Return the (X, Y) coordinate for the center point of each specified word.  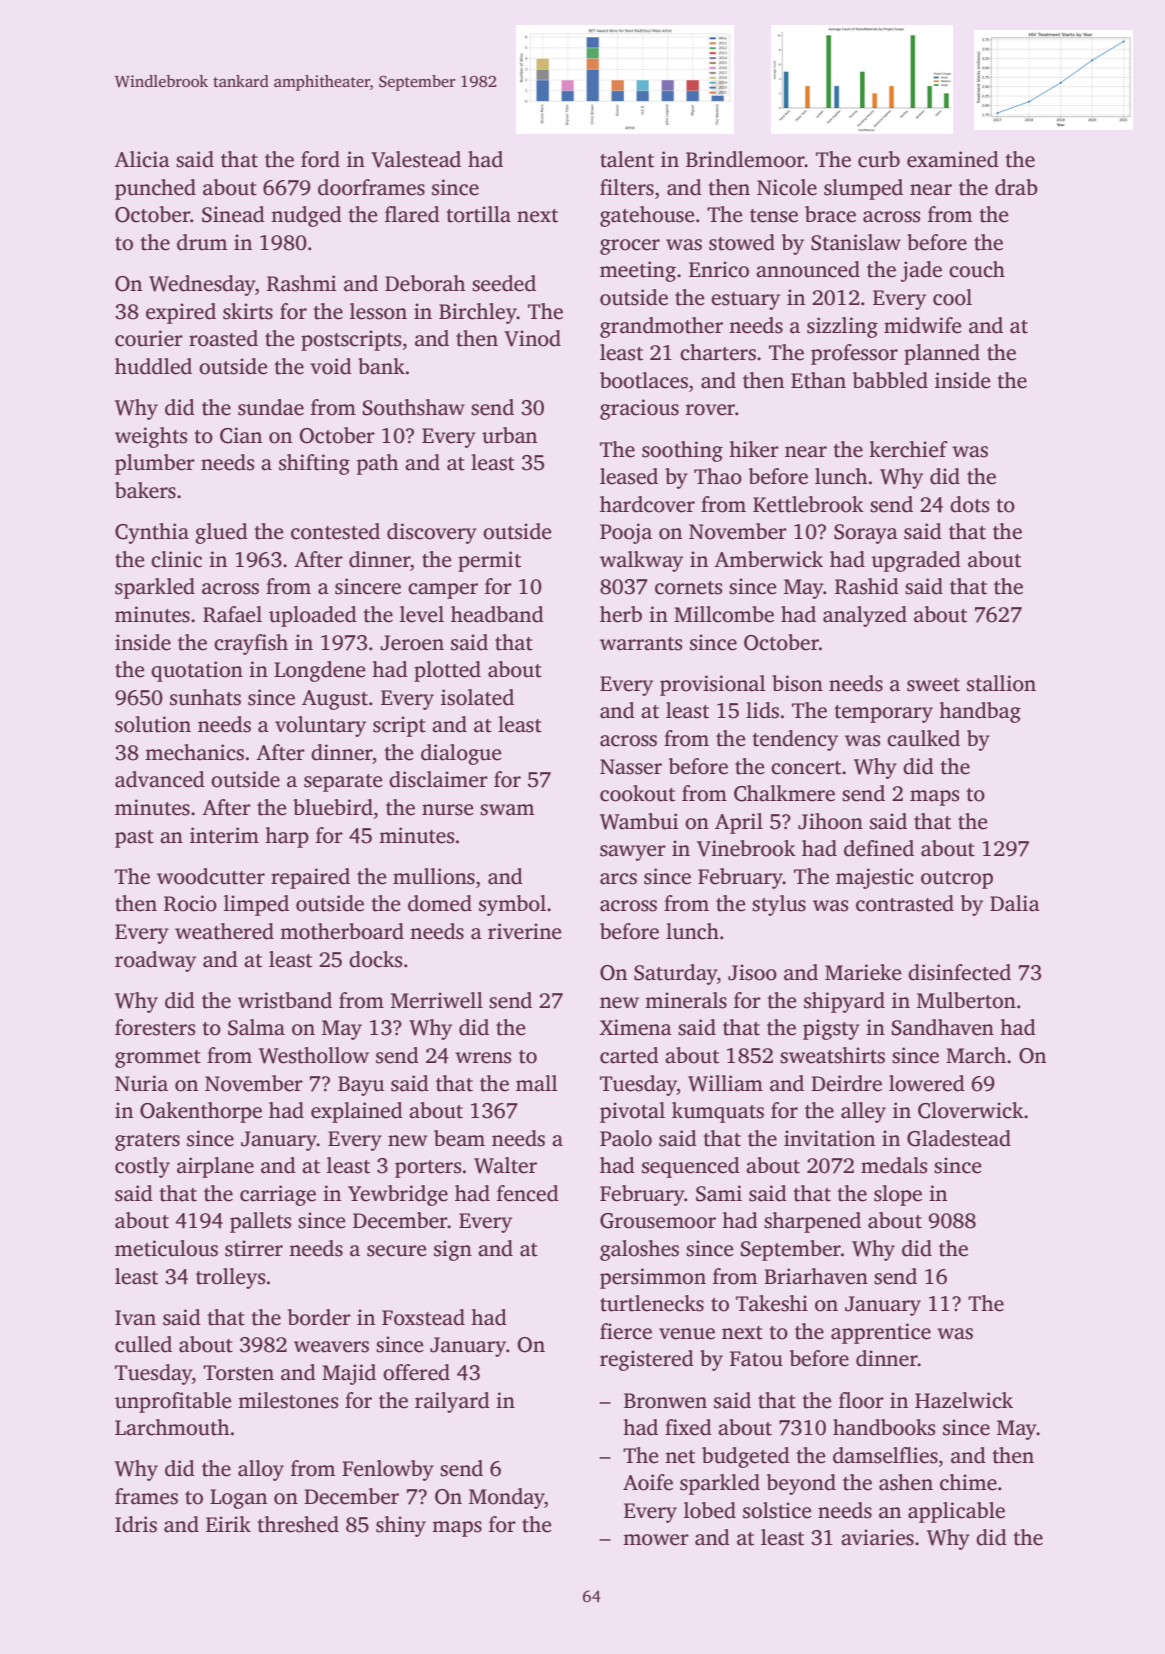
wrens (483, 1058)
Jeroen (412, 643)
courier (149, 338)
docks (375, 959)
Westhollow (314, 1055)
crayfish (251, 644)
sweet (933, 685)
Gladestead (959, 1138)
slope (898, 1195)
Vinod (532, 338)
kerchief (908, 449)
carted (629, 1055)
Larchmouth (172, 1427)
